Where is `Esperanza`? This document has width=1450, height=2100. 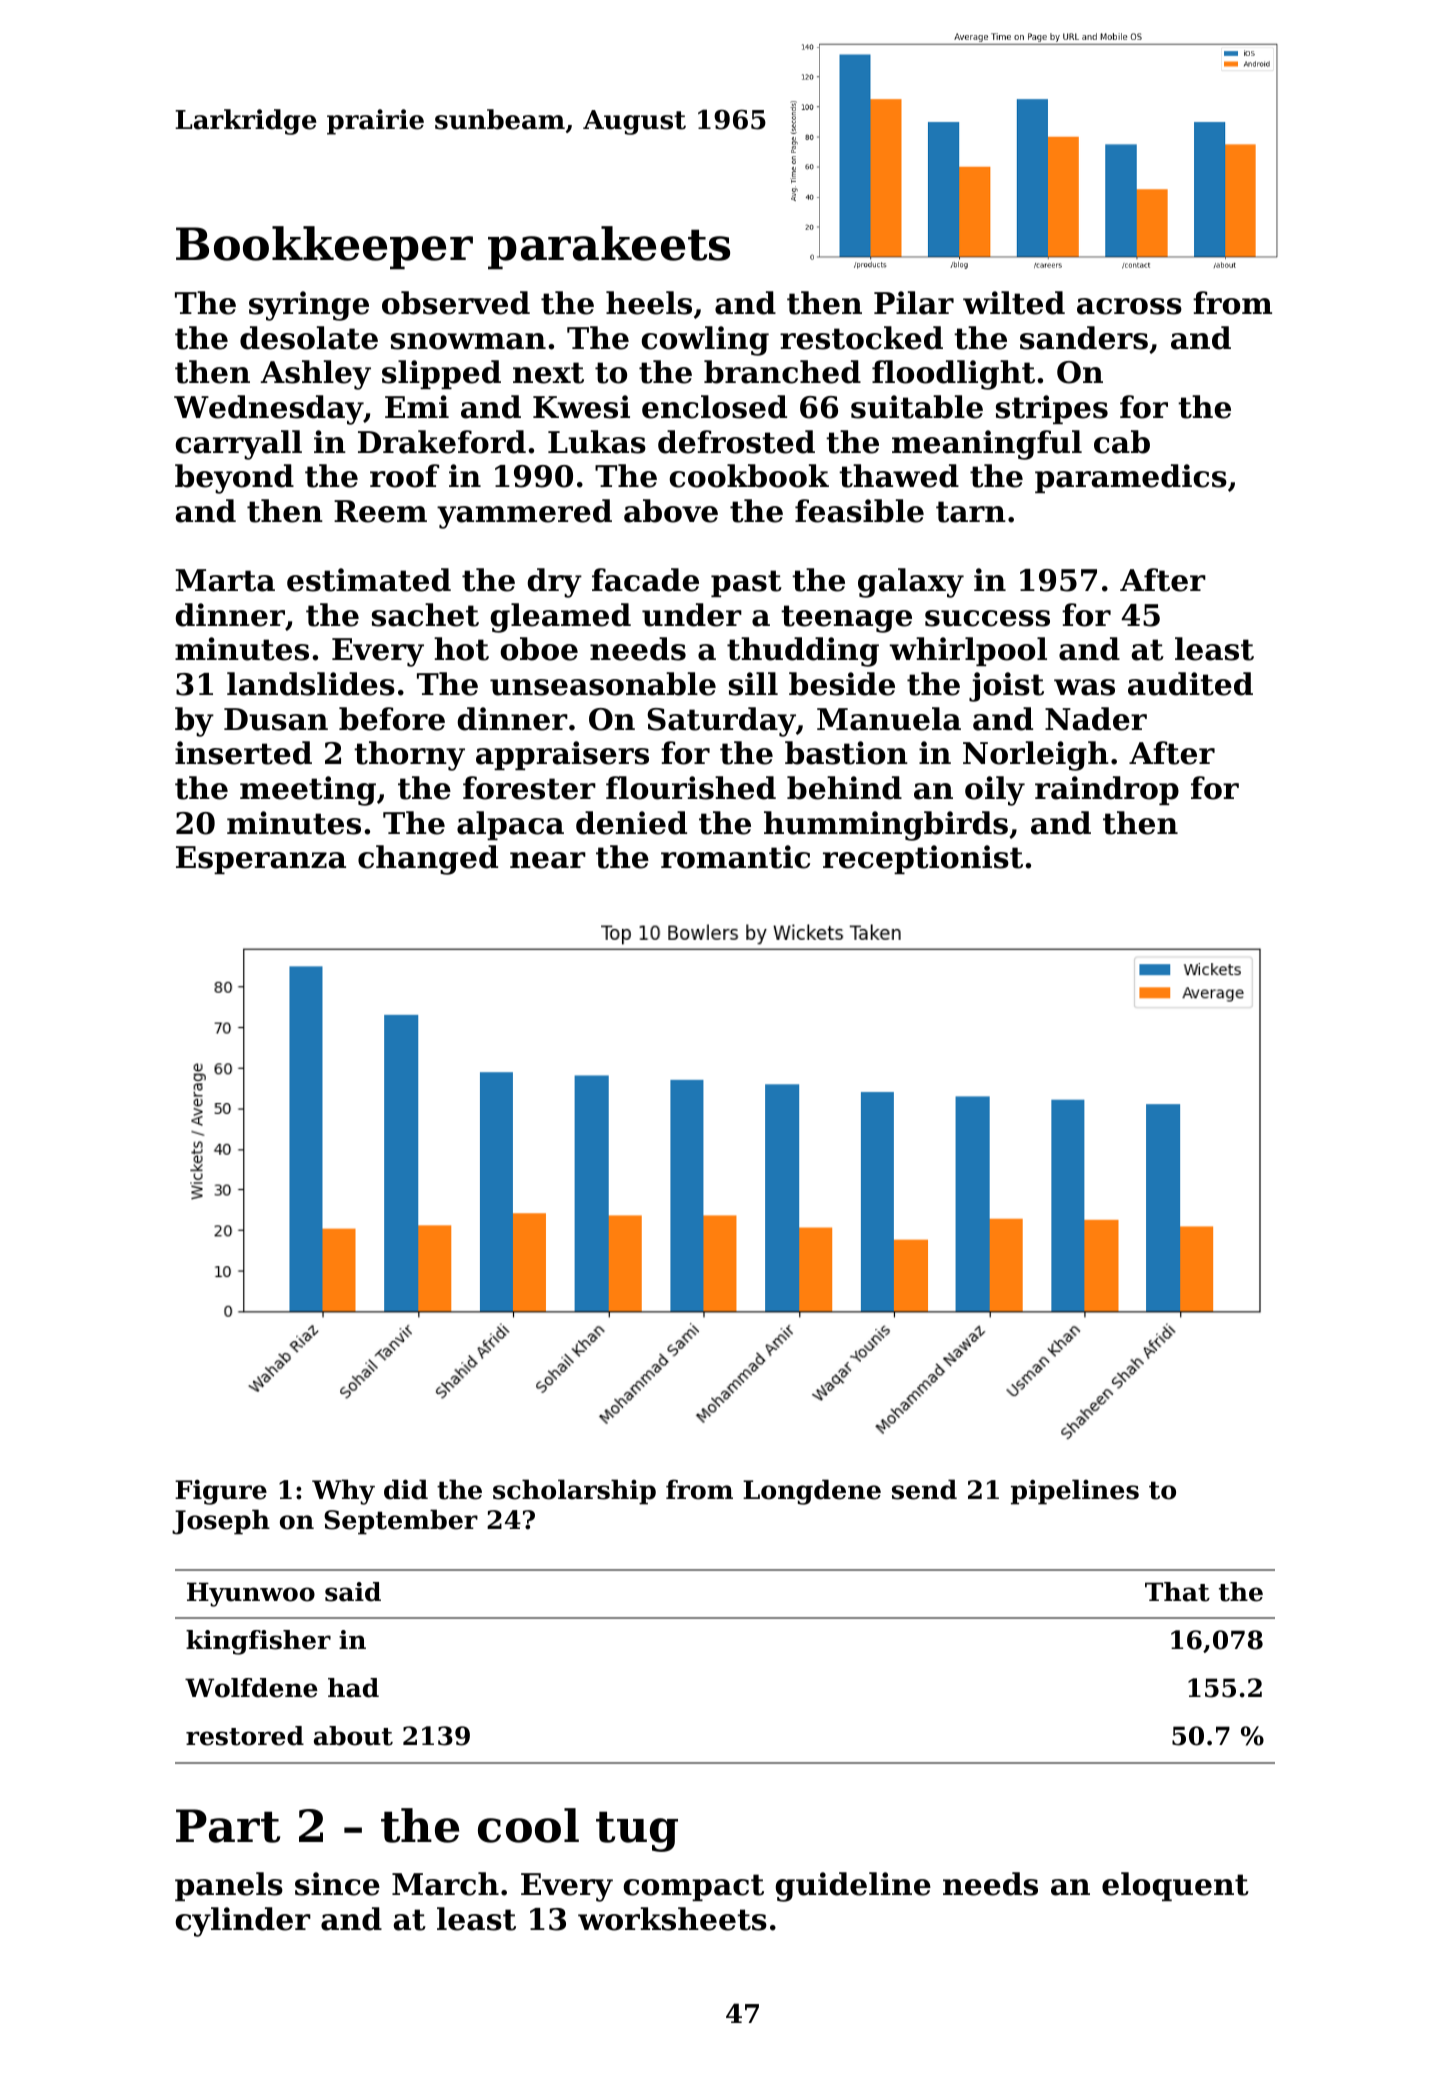 Esperanza is located at coordinates (261, 860).
